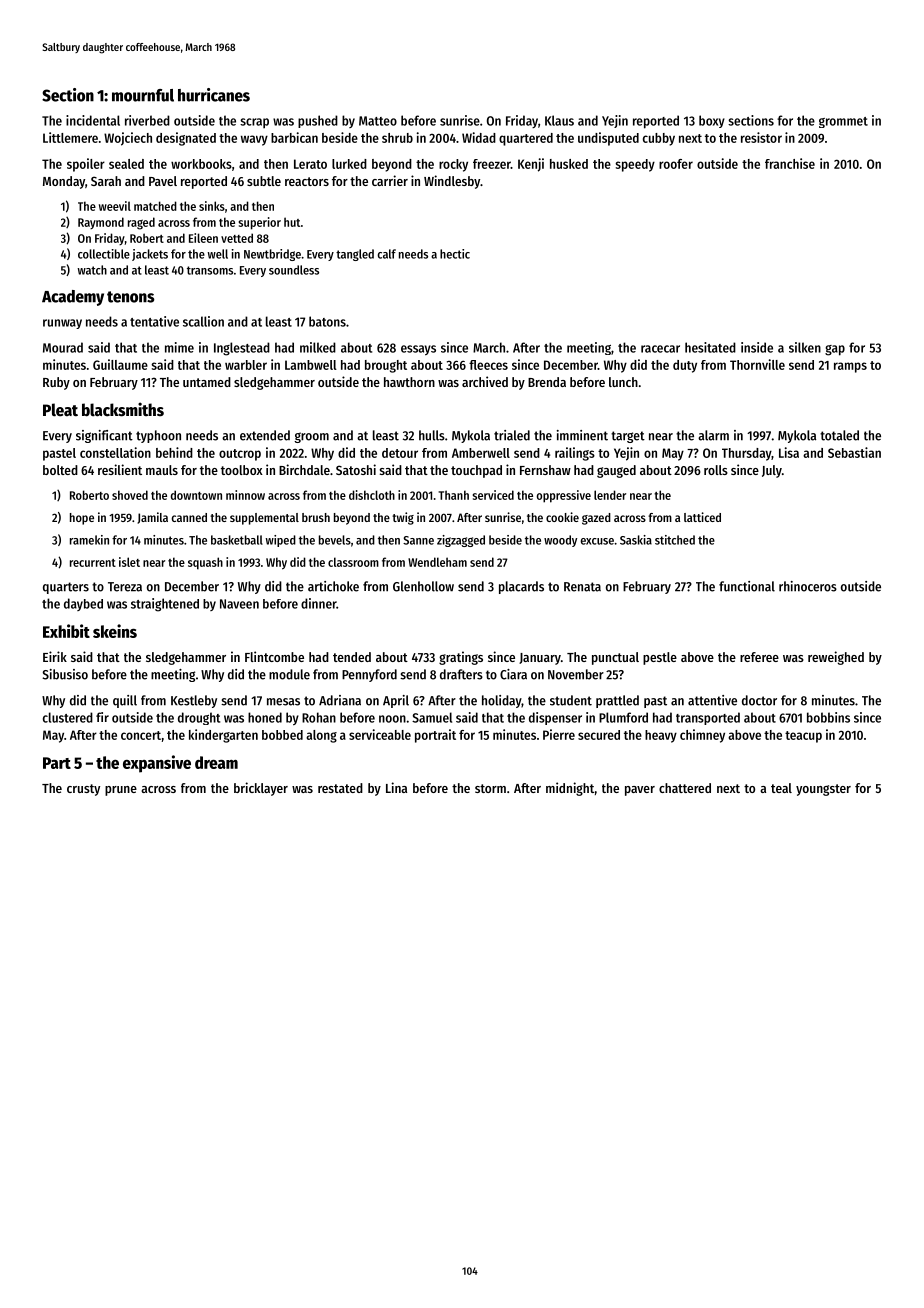 The height and width of the screenshot is (1308, 924). Describe the element at coordinates (372, 495) in the screenshot. I see `dishcloth` at that location.
